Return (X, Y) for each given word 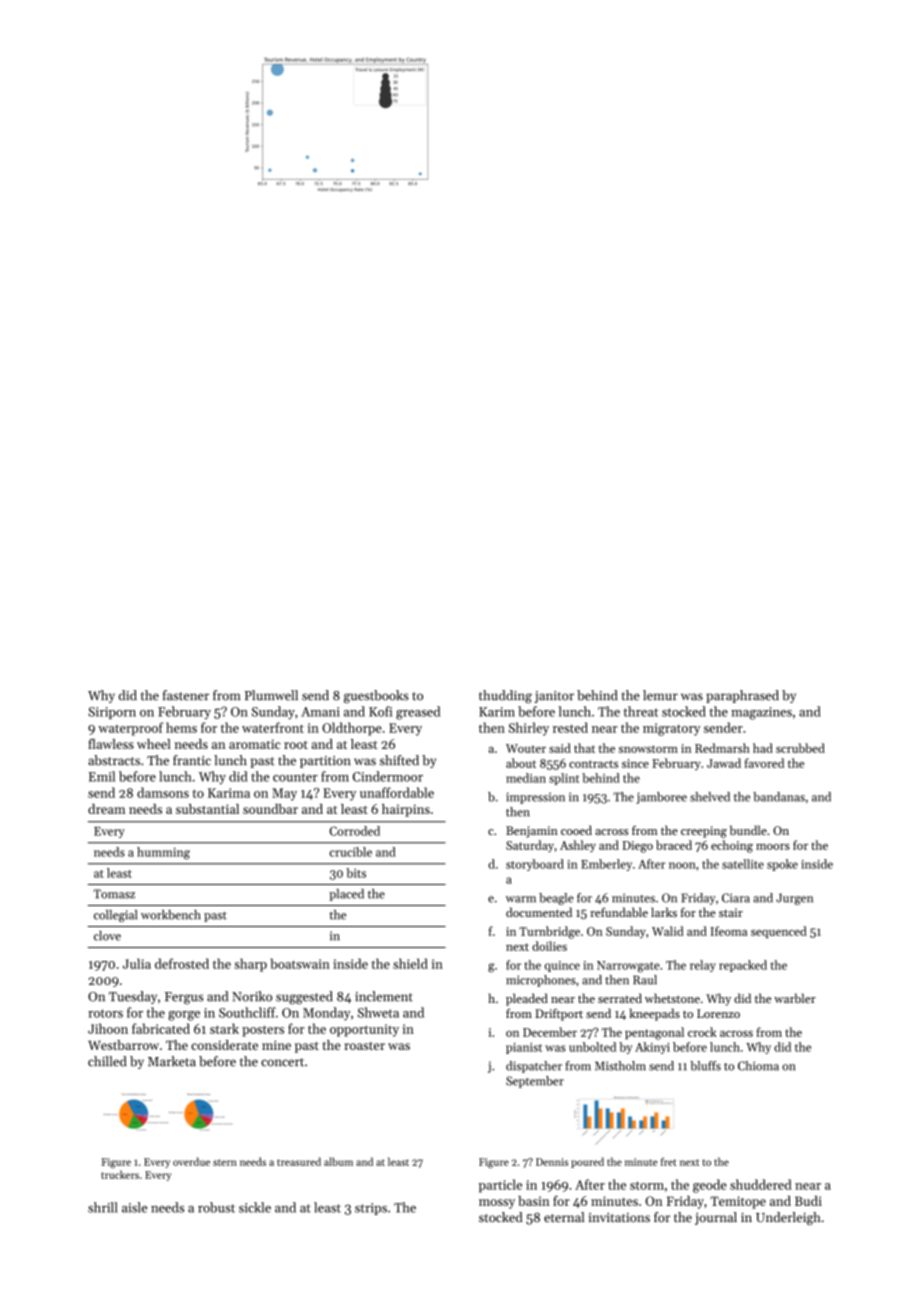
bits (356, 873)
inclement (384, 996)
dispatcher (534, 1067)
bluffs (705, 1066)
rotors (105, 1013)
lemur (660, 695)
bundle (748, 830)
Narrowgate (628, 967)
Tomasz (114, 894)
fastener (186, 695)
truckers (120, 1174)
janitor (554, 697)
